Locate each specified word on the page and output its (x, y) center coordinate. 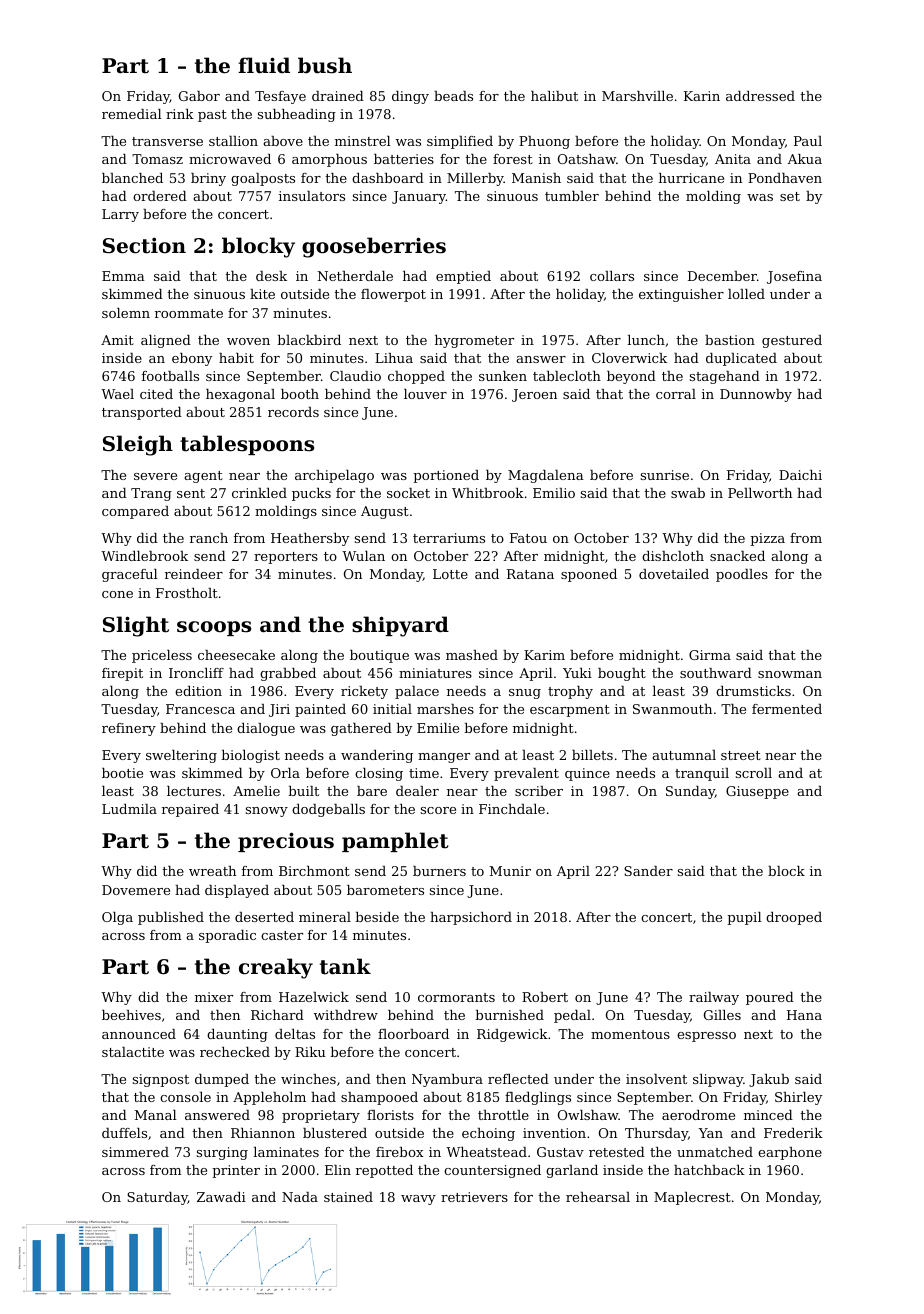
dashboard (388, 178)
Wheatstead (486, 1152)
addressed (760, 96)
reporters (286, 558)
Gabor (199, 96)
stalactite (133, 1052)
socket (408, 493)
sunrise (665, 475)
